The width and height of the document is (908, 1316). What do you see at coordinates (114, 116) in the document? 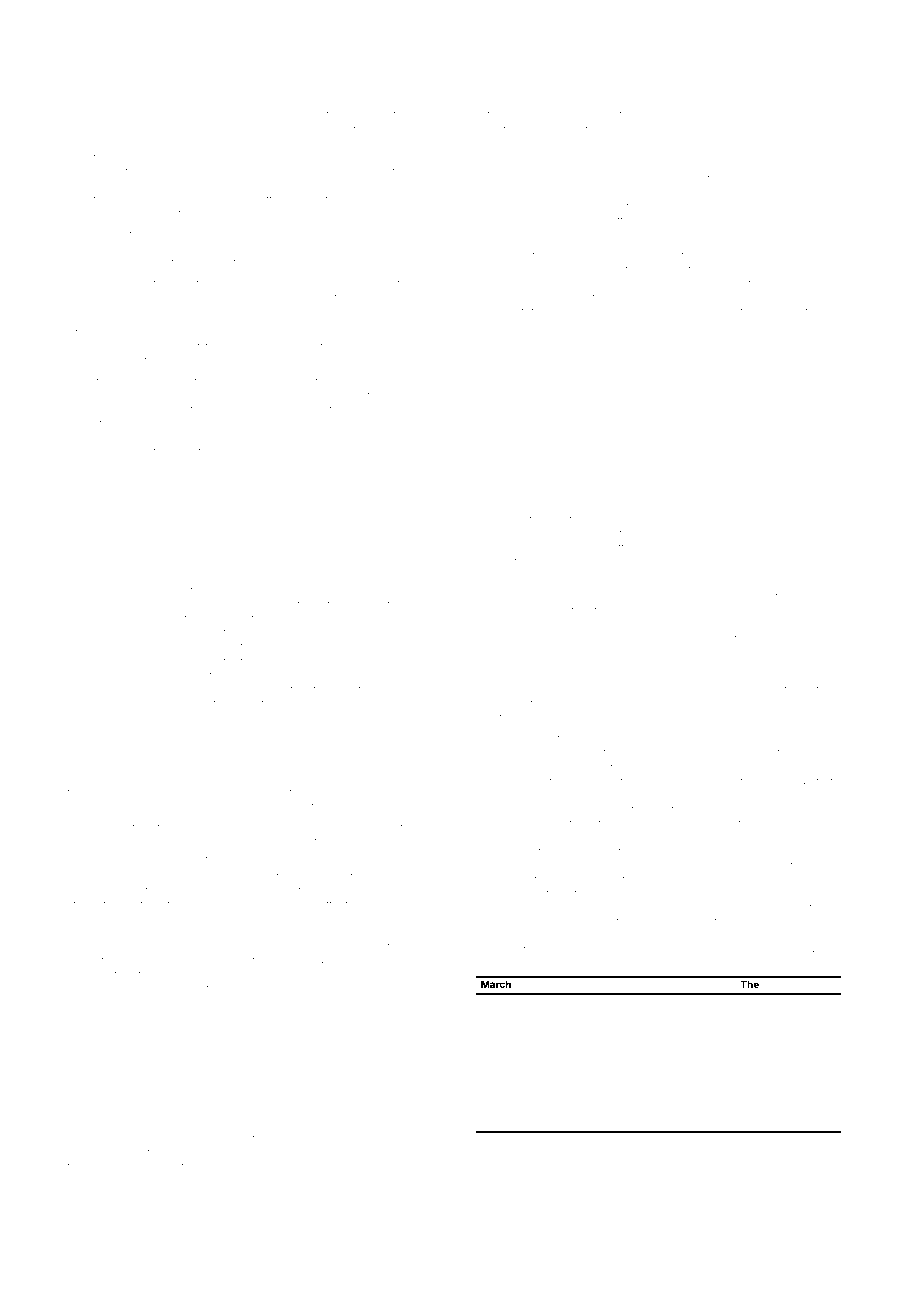
I see `Tuesday` at bounding box center [114, 116].
